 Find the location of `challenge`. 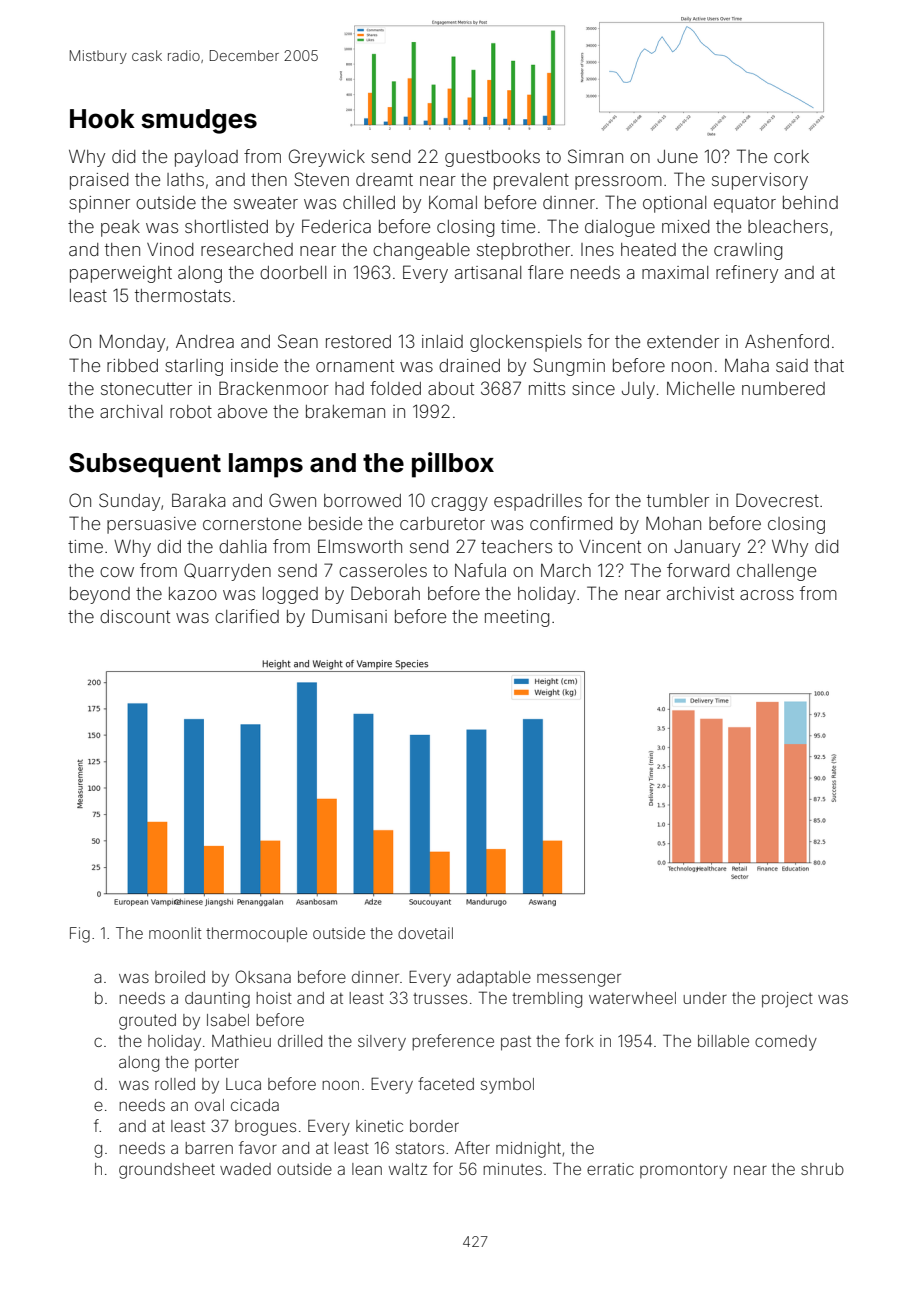

challenge is located at coordinates (776, 572).
